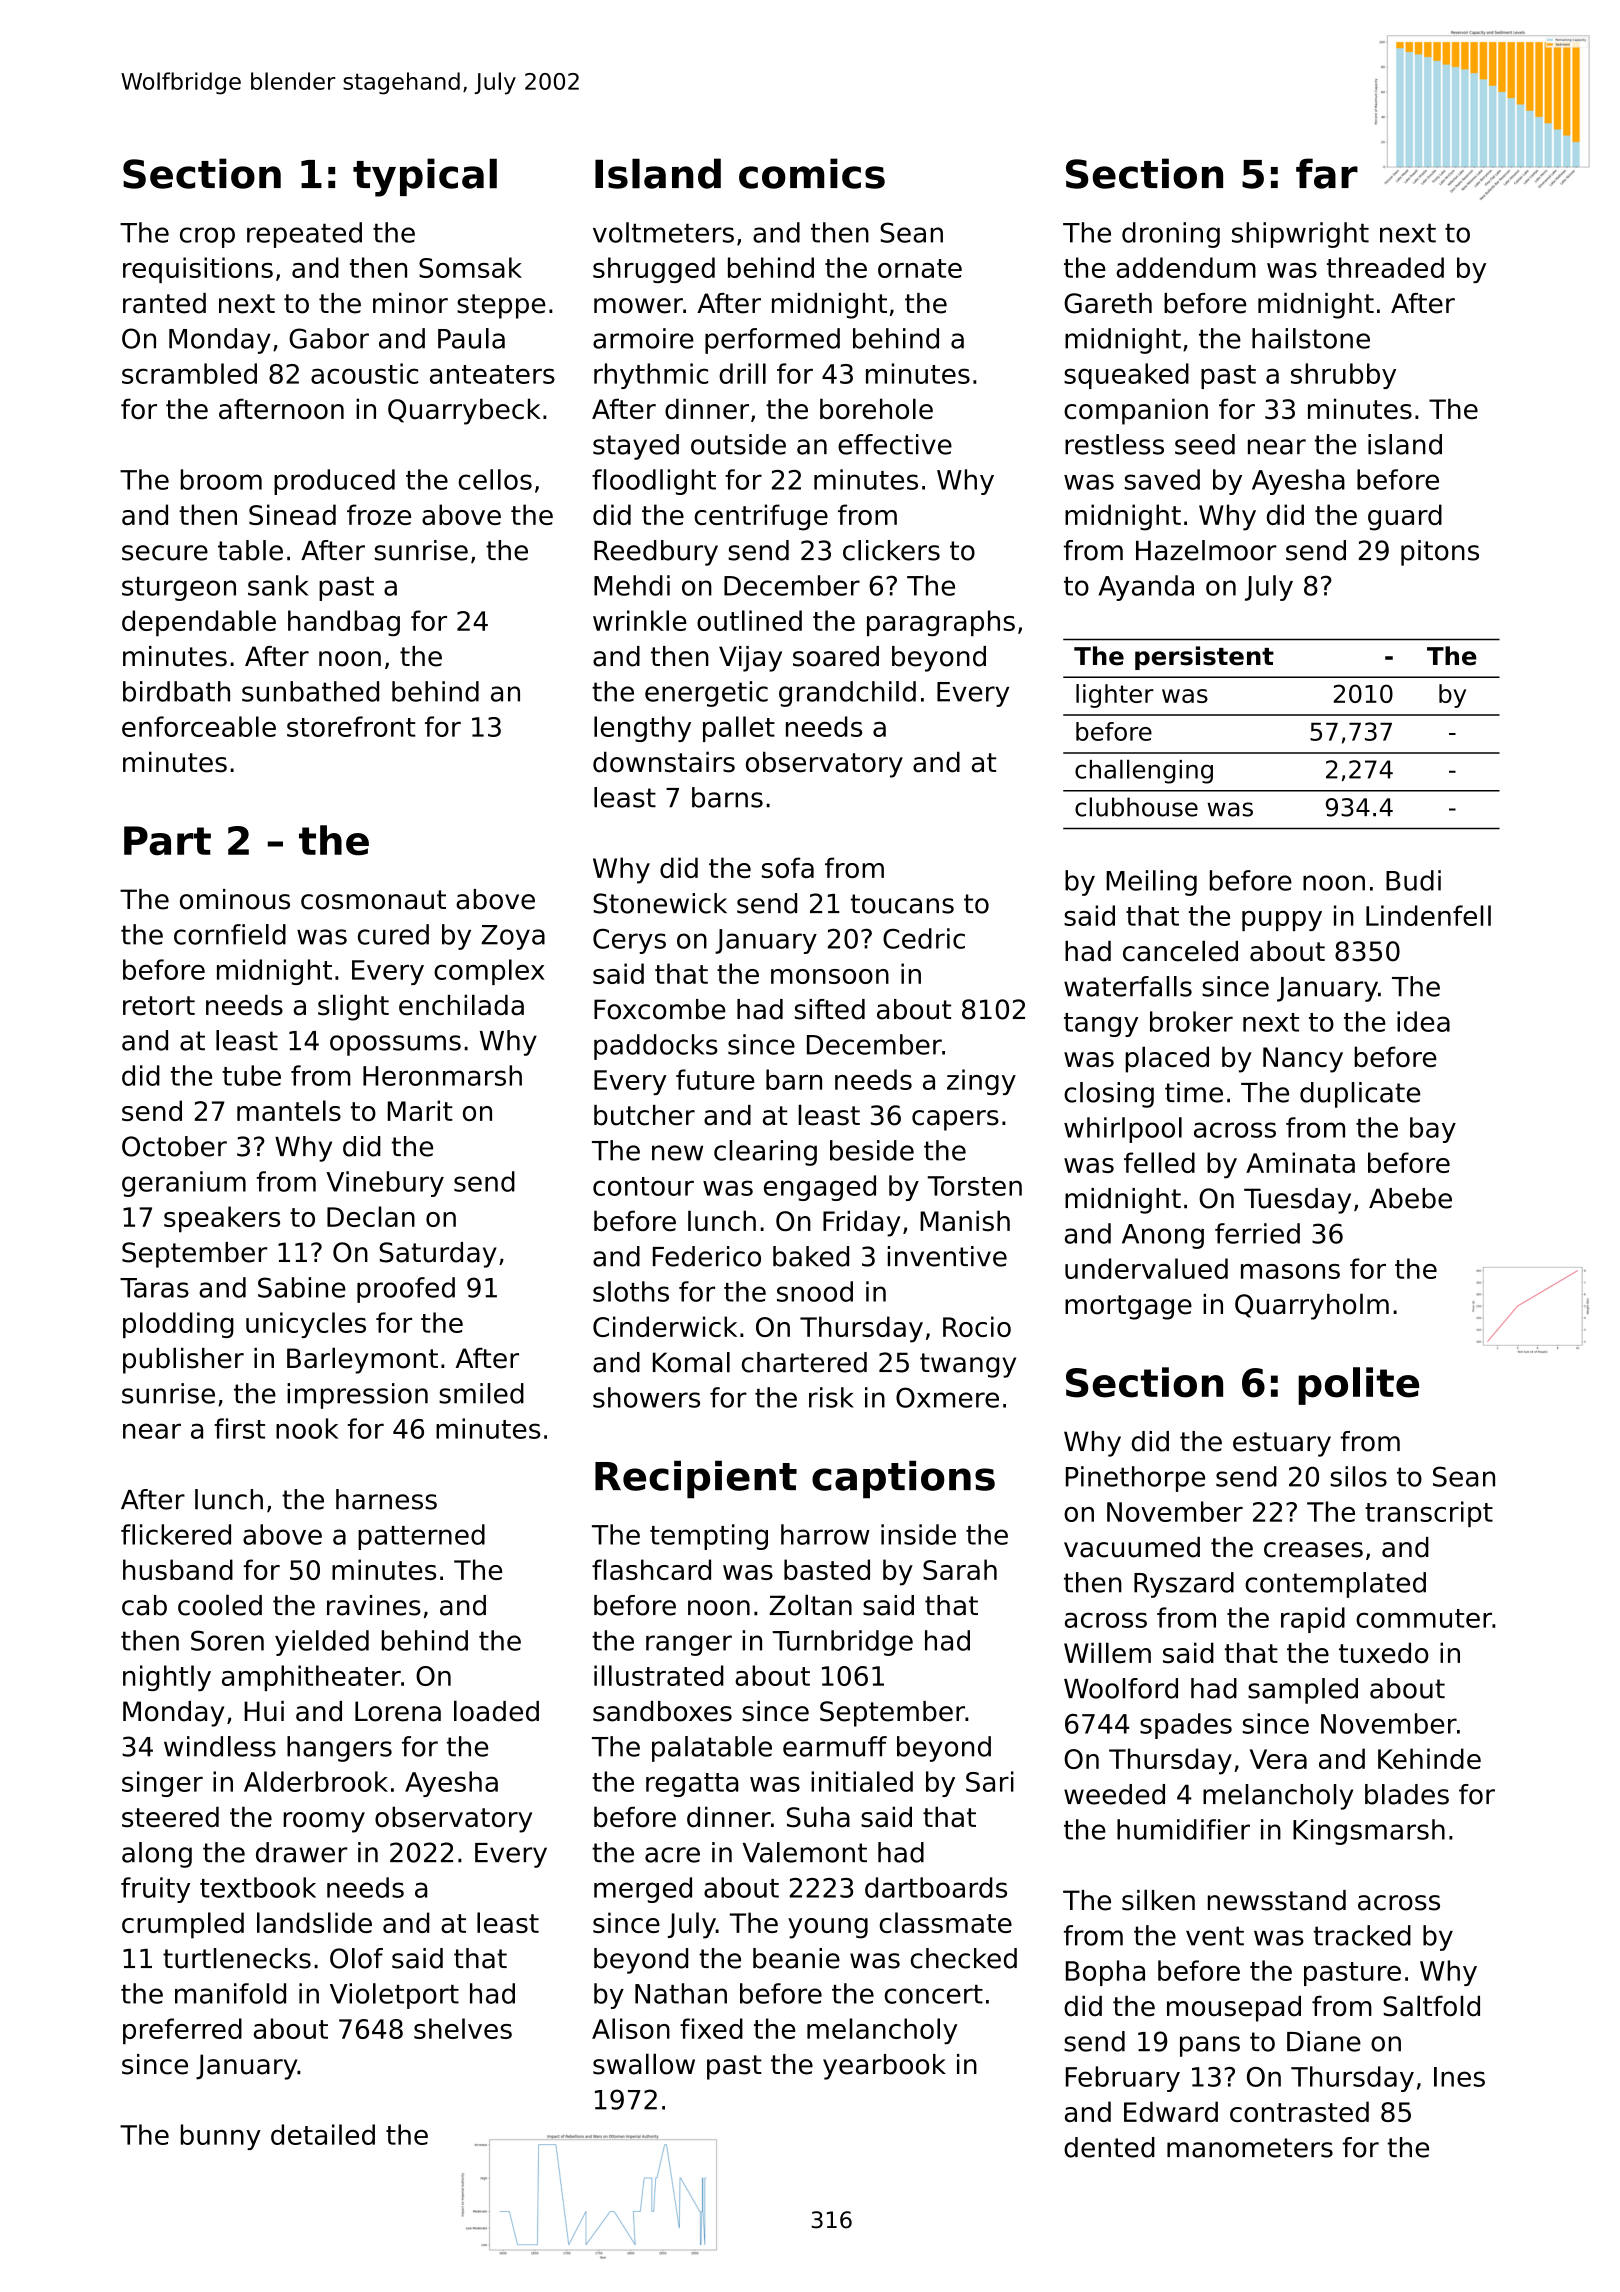 This screenshot has width=1620, height=2292. What do you see at coordinates (385, 1184) in the screenshot?
I see `Vinebury` at bounding box center [385, 1184].
